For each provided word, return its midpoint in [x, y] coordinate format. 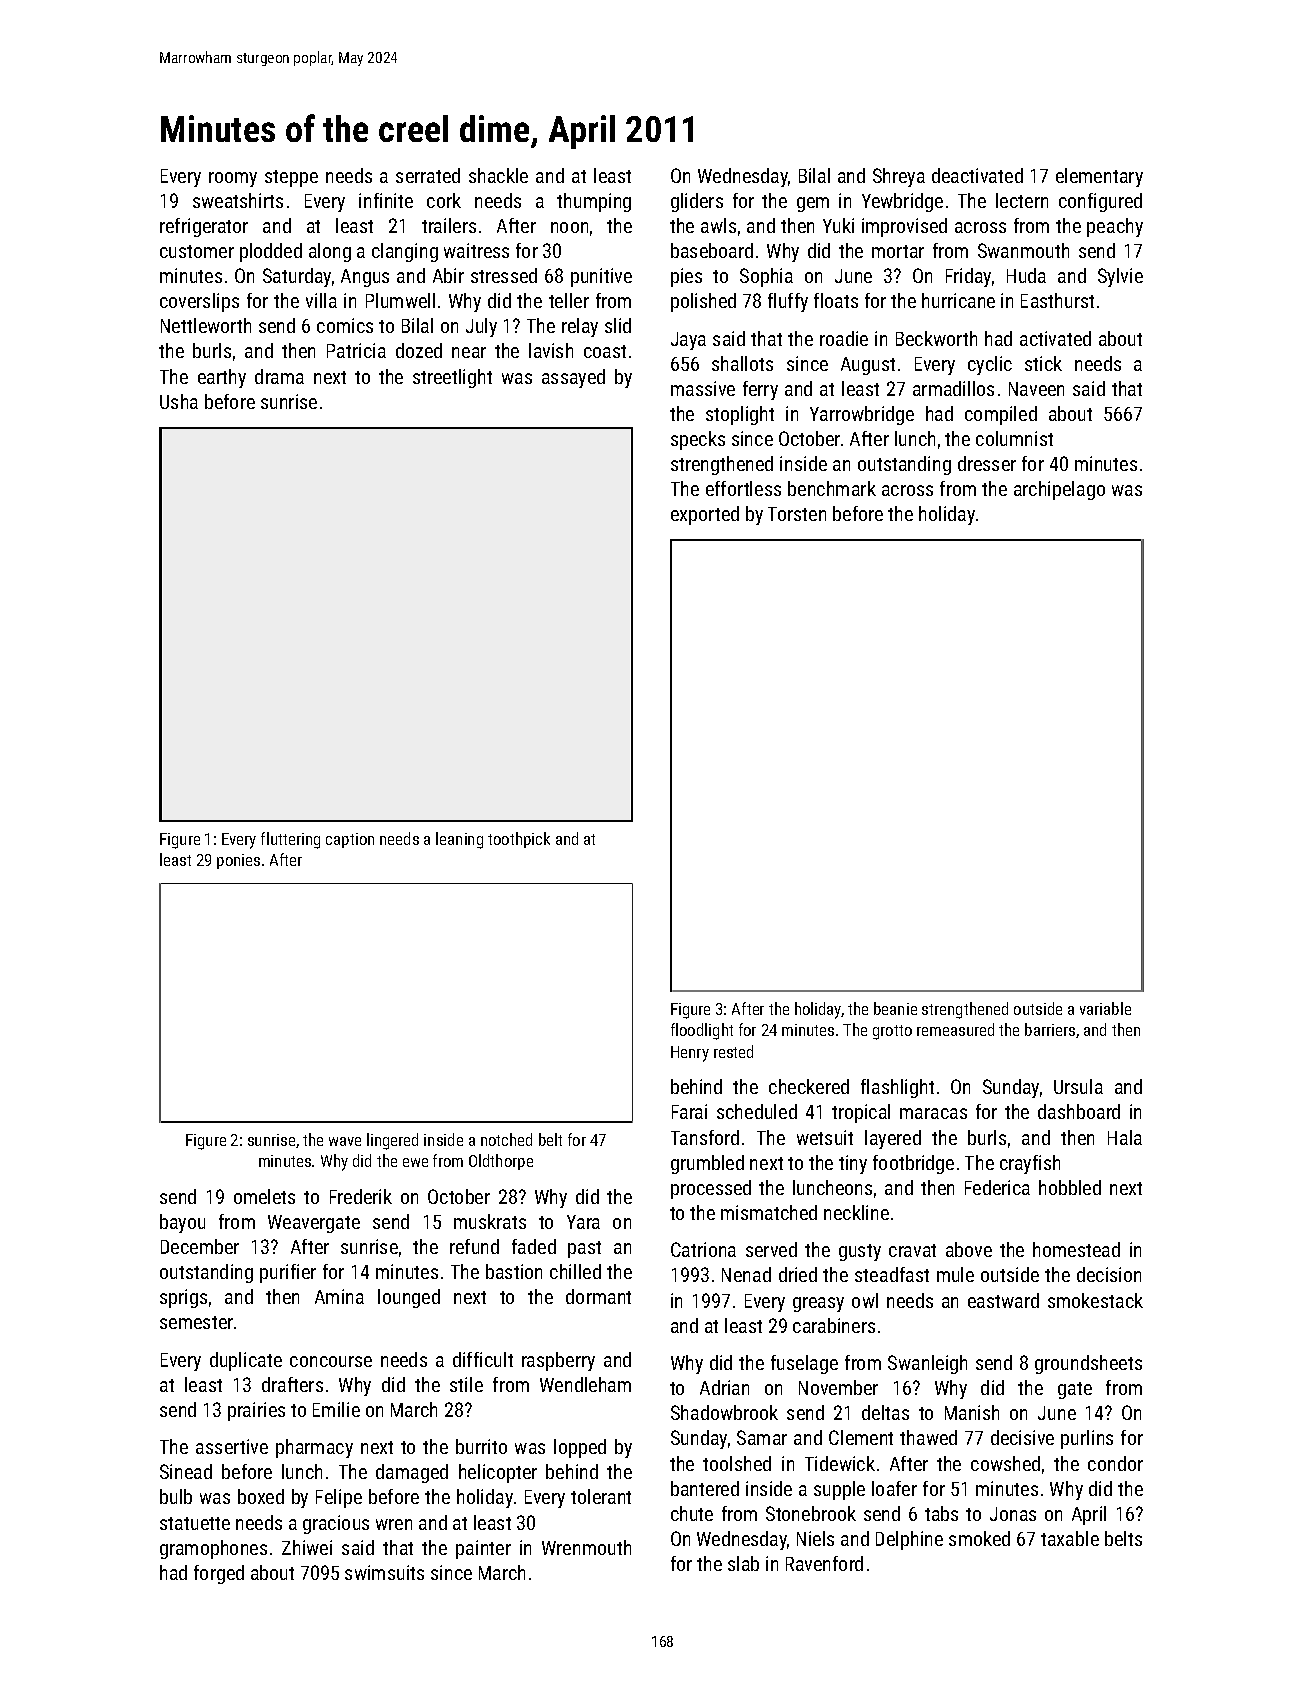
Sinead [186, 1471]
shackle [498, 175]
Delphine [909, 1540]
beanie [895, 1008]
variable [1105, 1008]
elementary [1099, 177]
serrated [428, 175]
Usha [179, 401]
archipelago [1059, 490]
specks [698, 440]
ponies [238, 861]
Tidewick [840, 1463]
